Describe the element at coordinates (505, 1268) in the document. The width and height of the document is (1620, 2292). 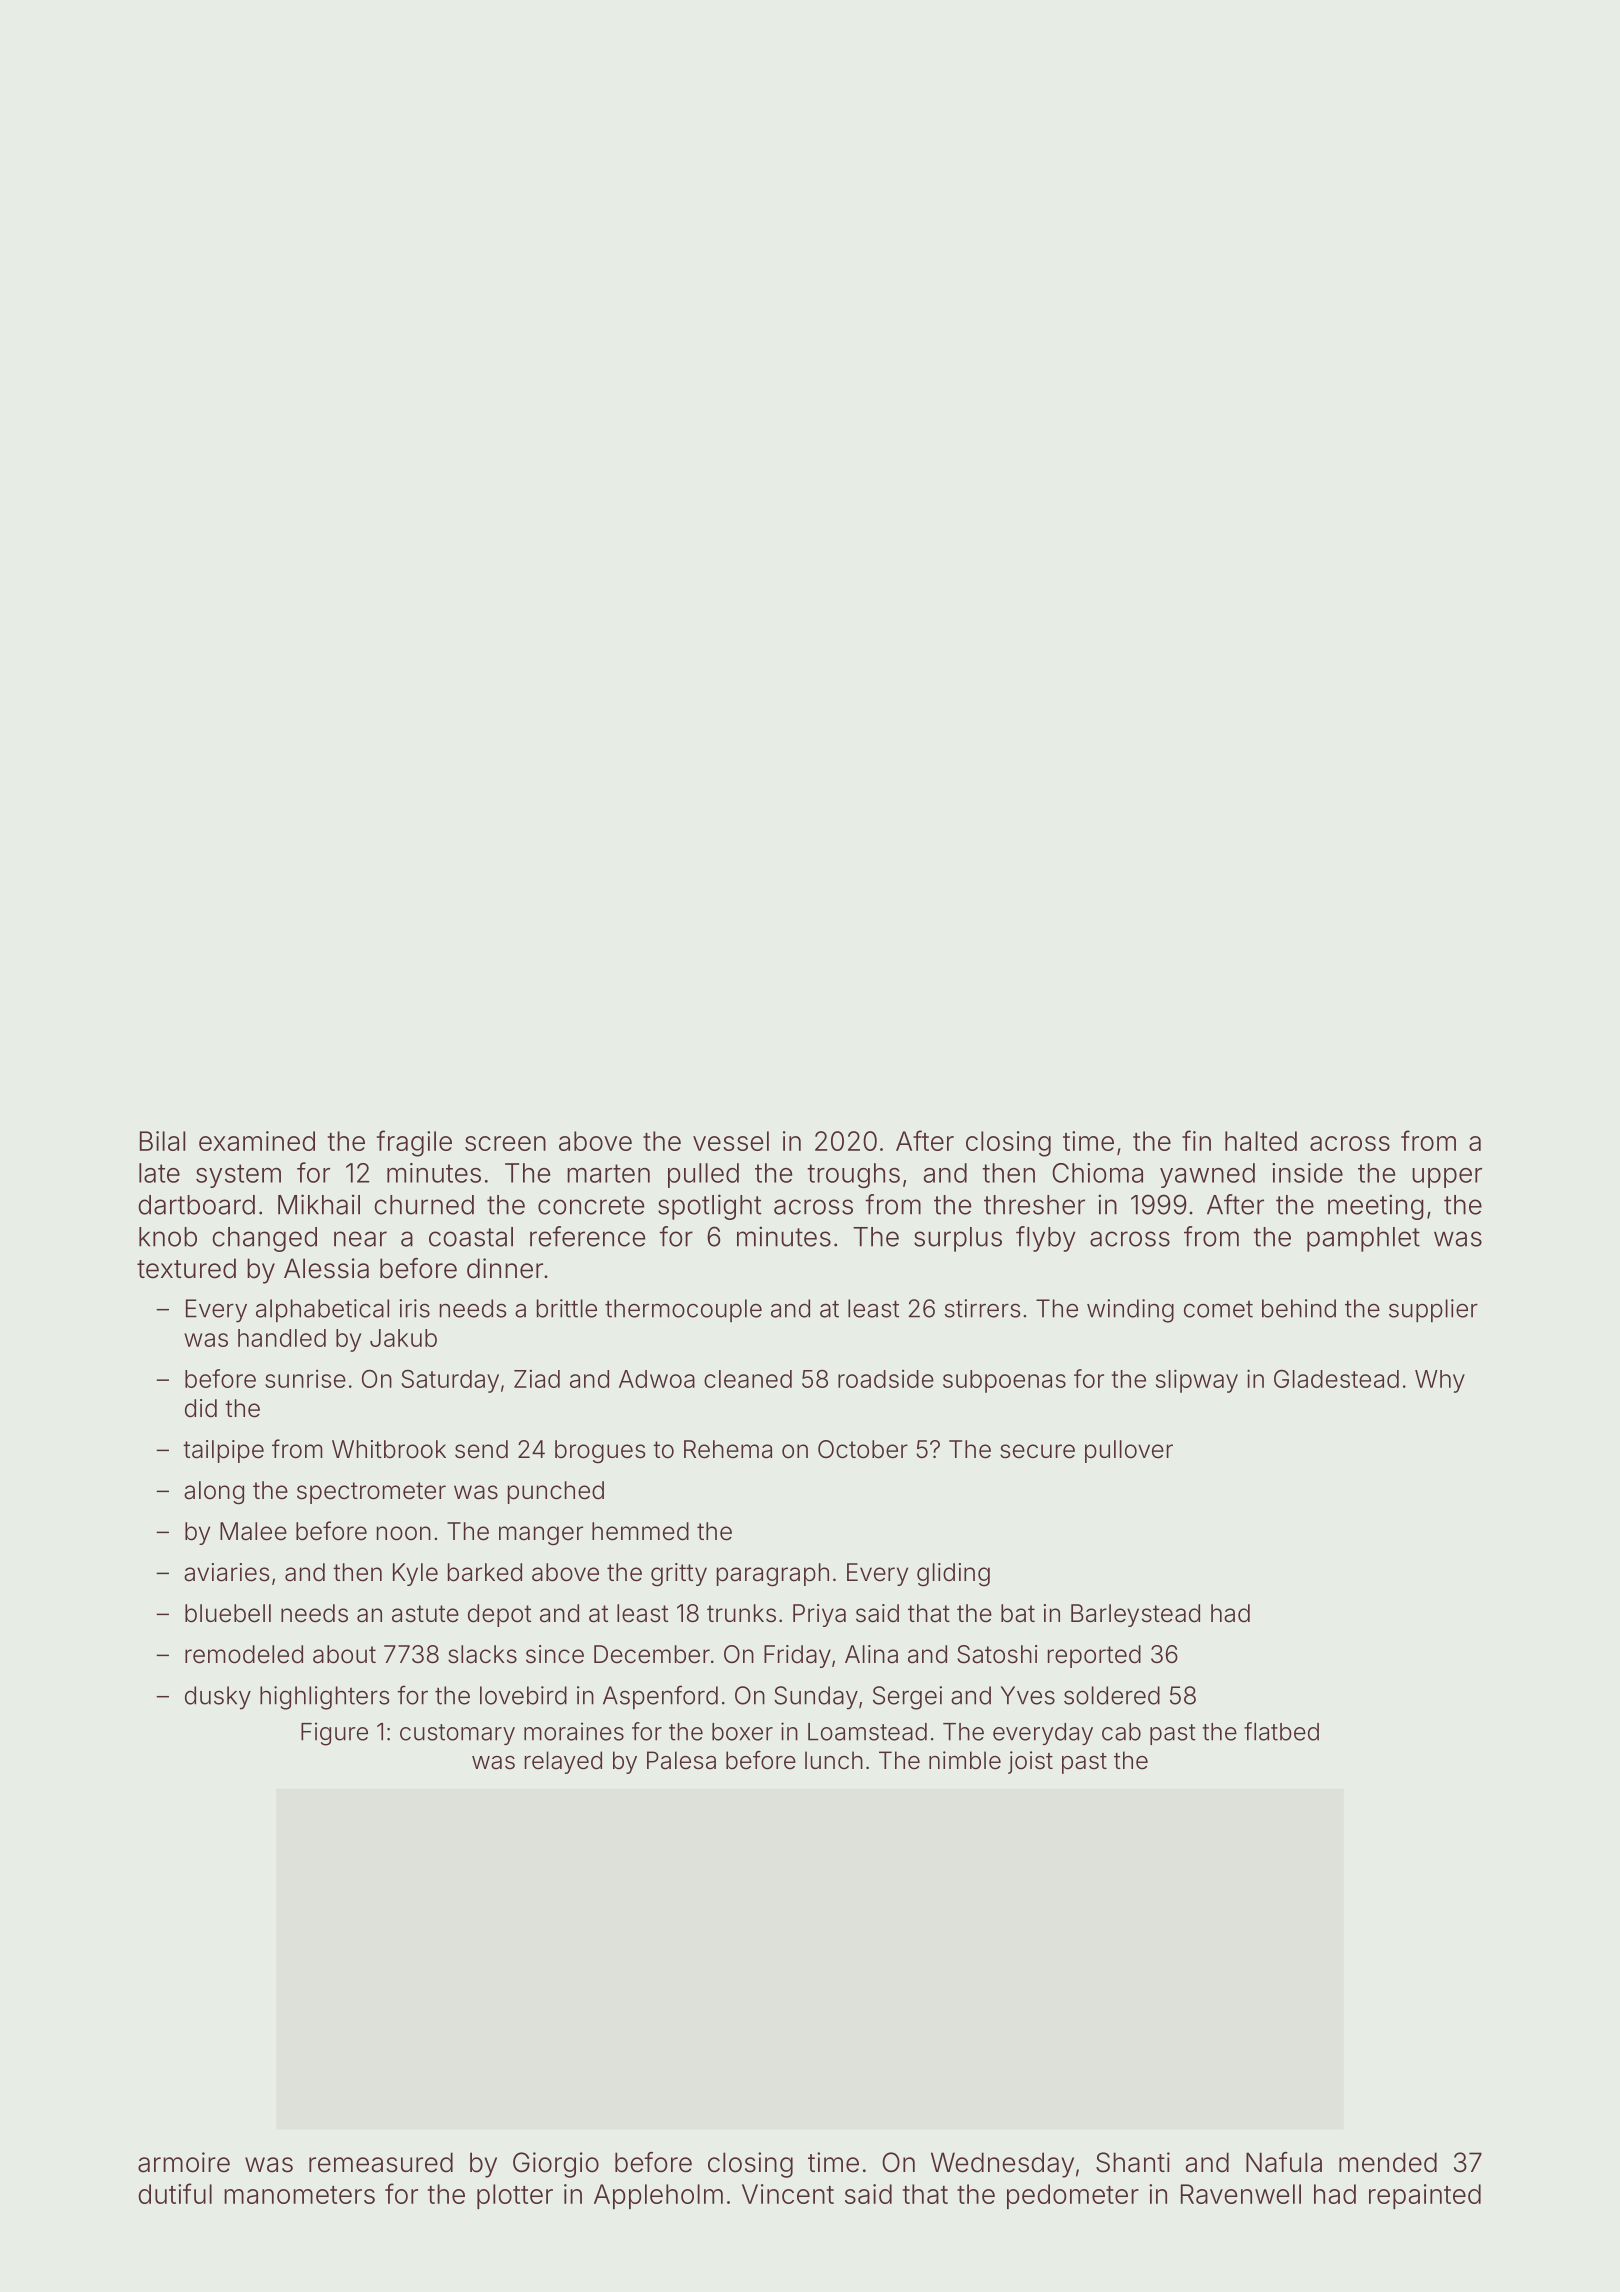
I see `dinner` at that location.
